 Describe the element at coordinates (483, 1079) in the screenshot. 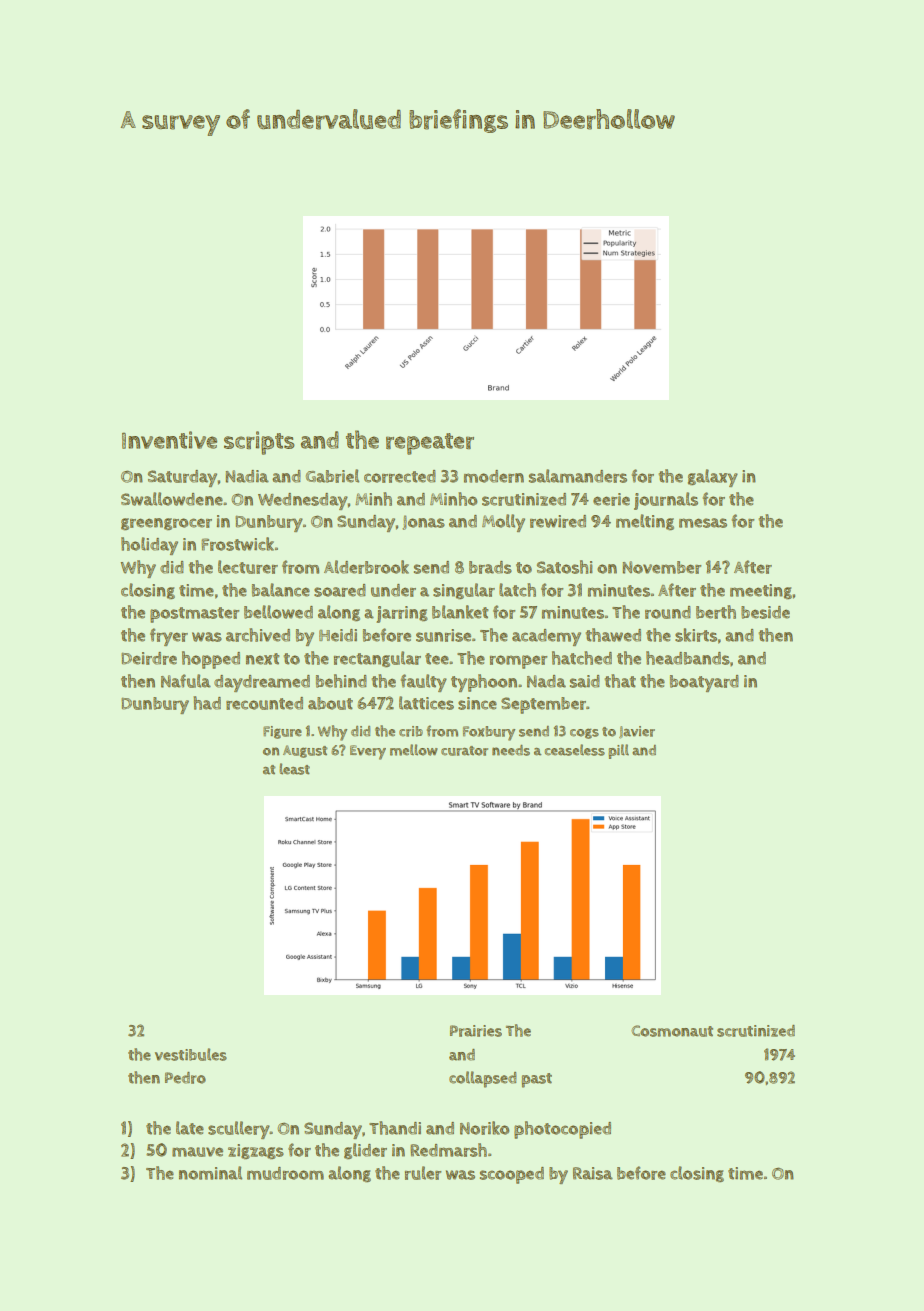

I see `collapsed` at that location.
